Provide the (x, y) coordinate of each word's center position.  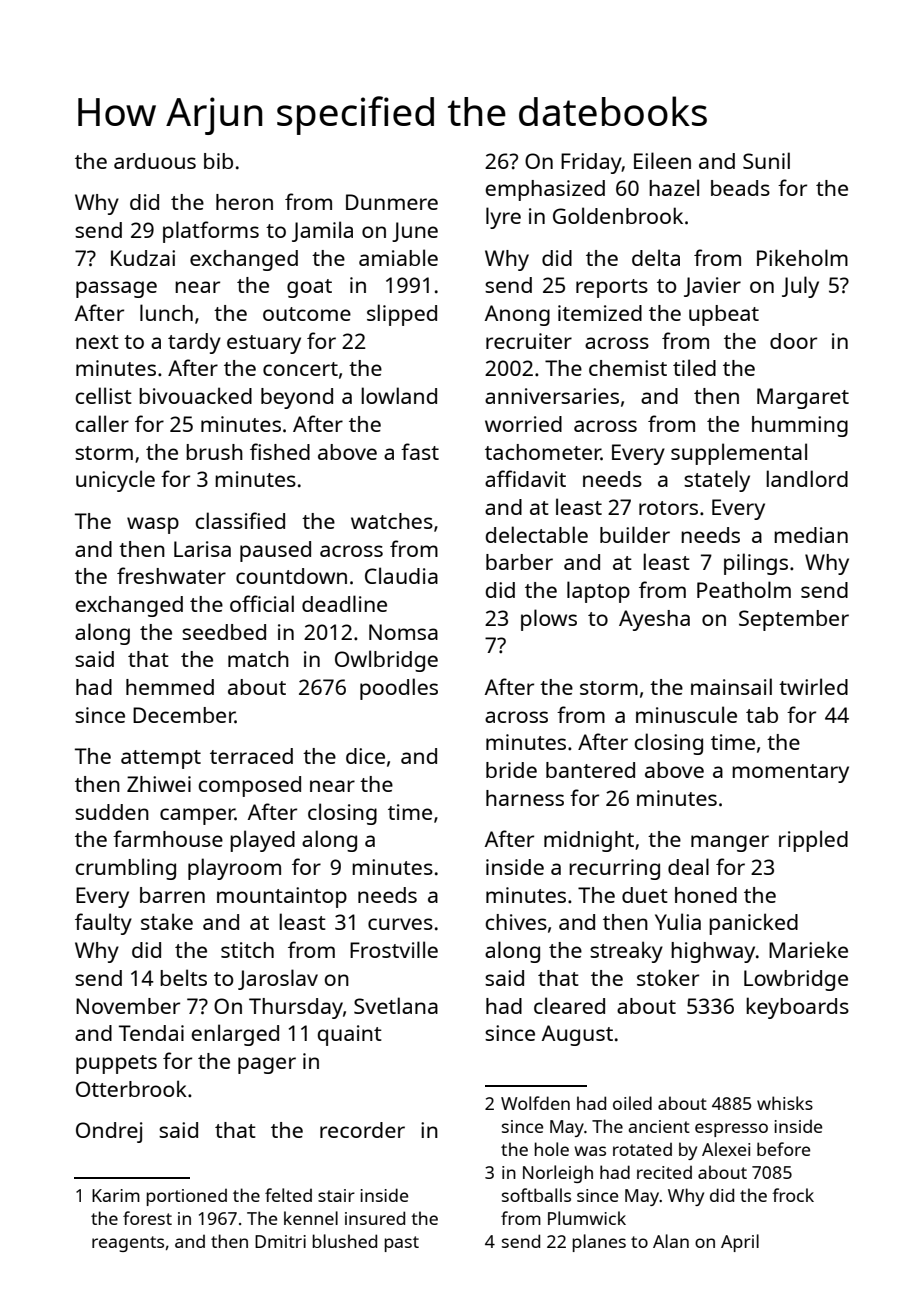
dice (365, 756)
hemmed (170, 687)
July (800, 287)
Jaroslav (278, 979)
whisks (785, 1103)
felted (288, 1195)
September (794, 620)
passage (116, 289)
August (577, 1035)
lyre (503, 218)
